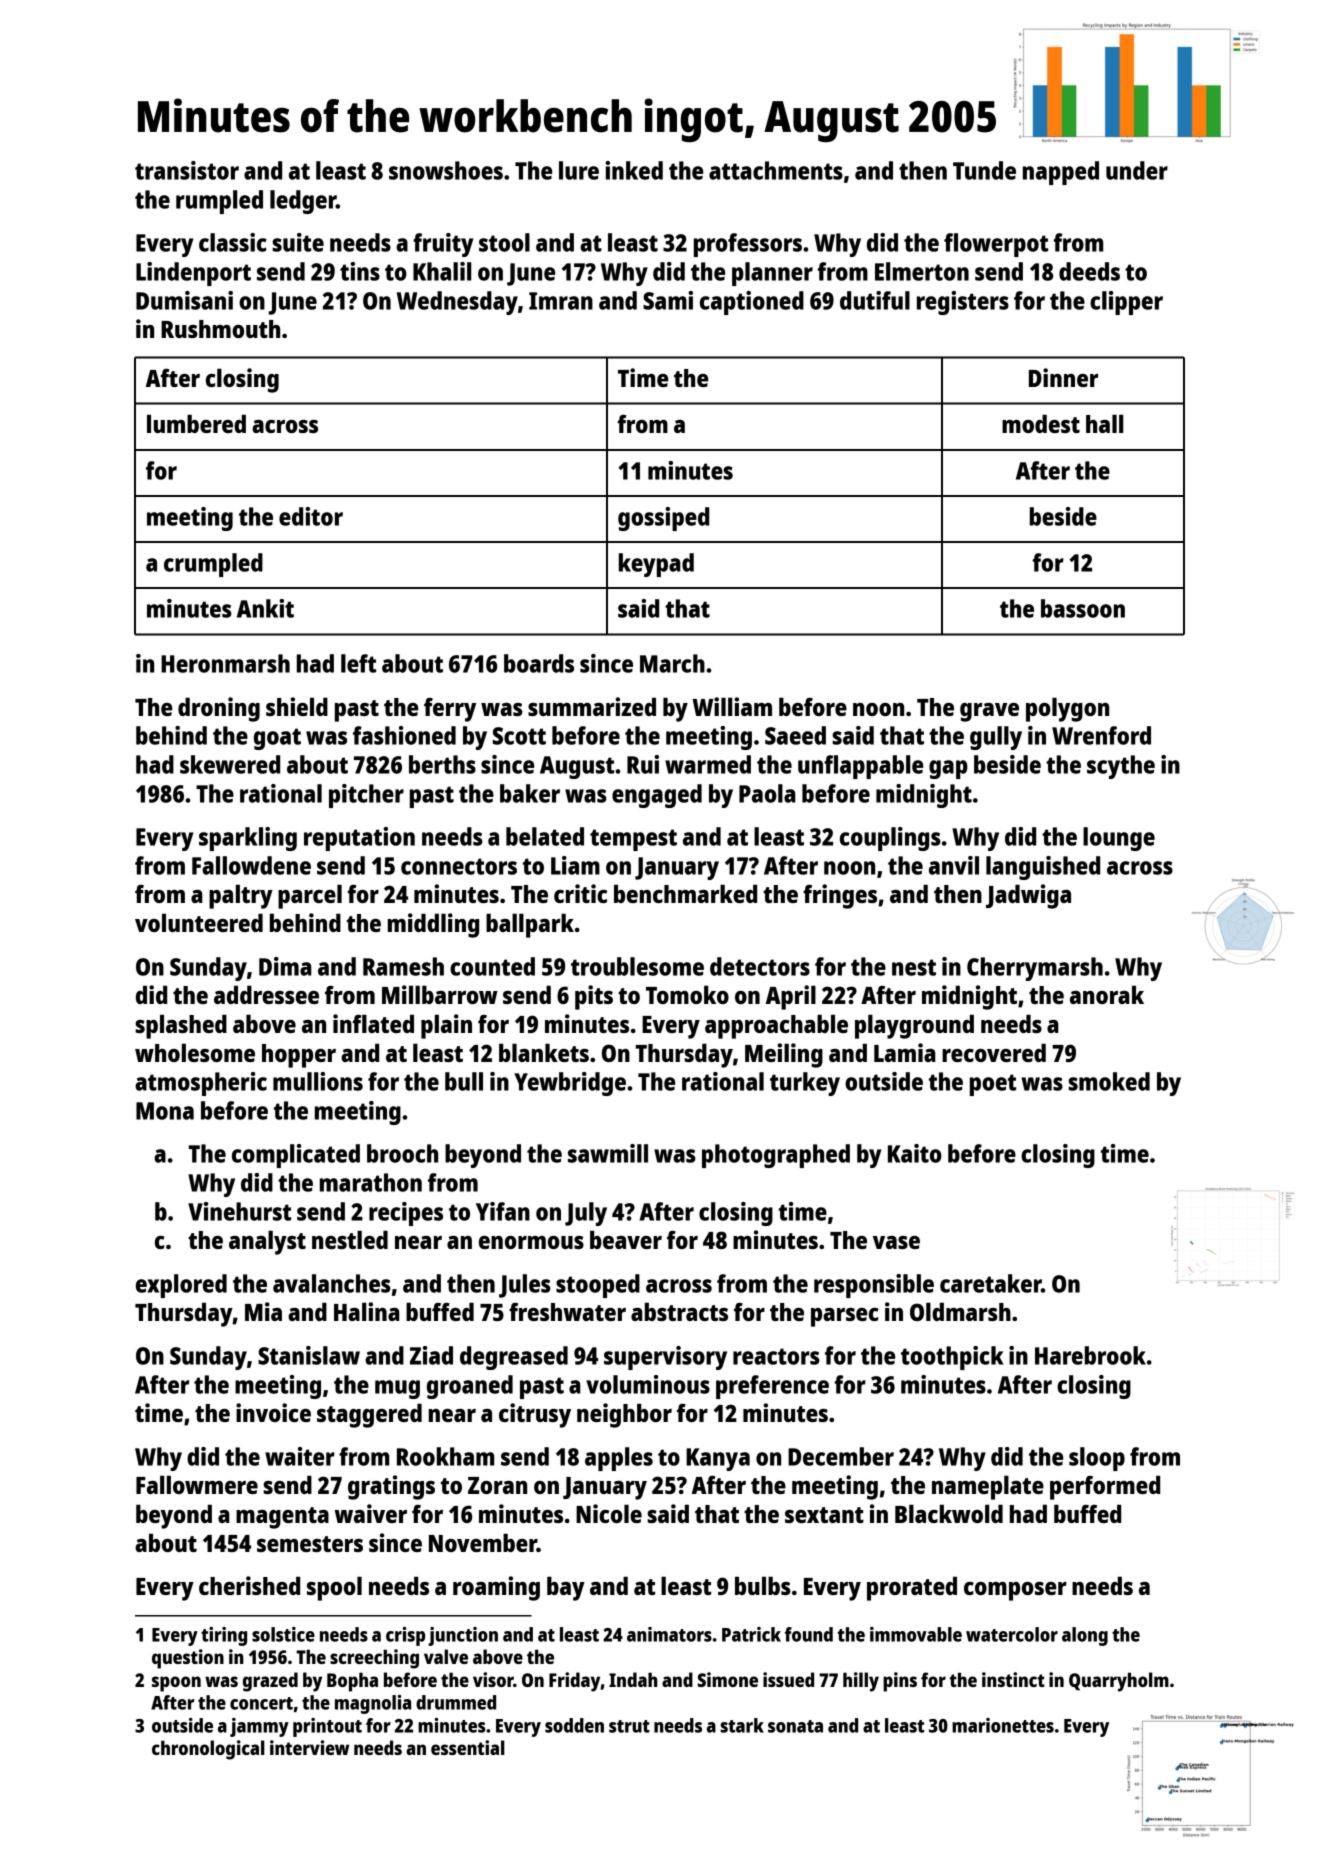 This document has width=1319, height=1866. I want to click on prorated, so click(912, 1588).
